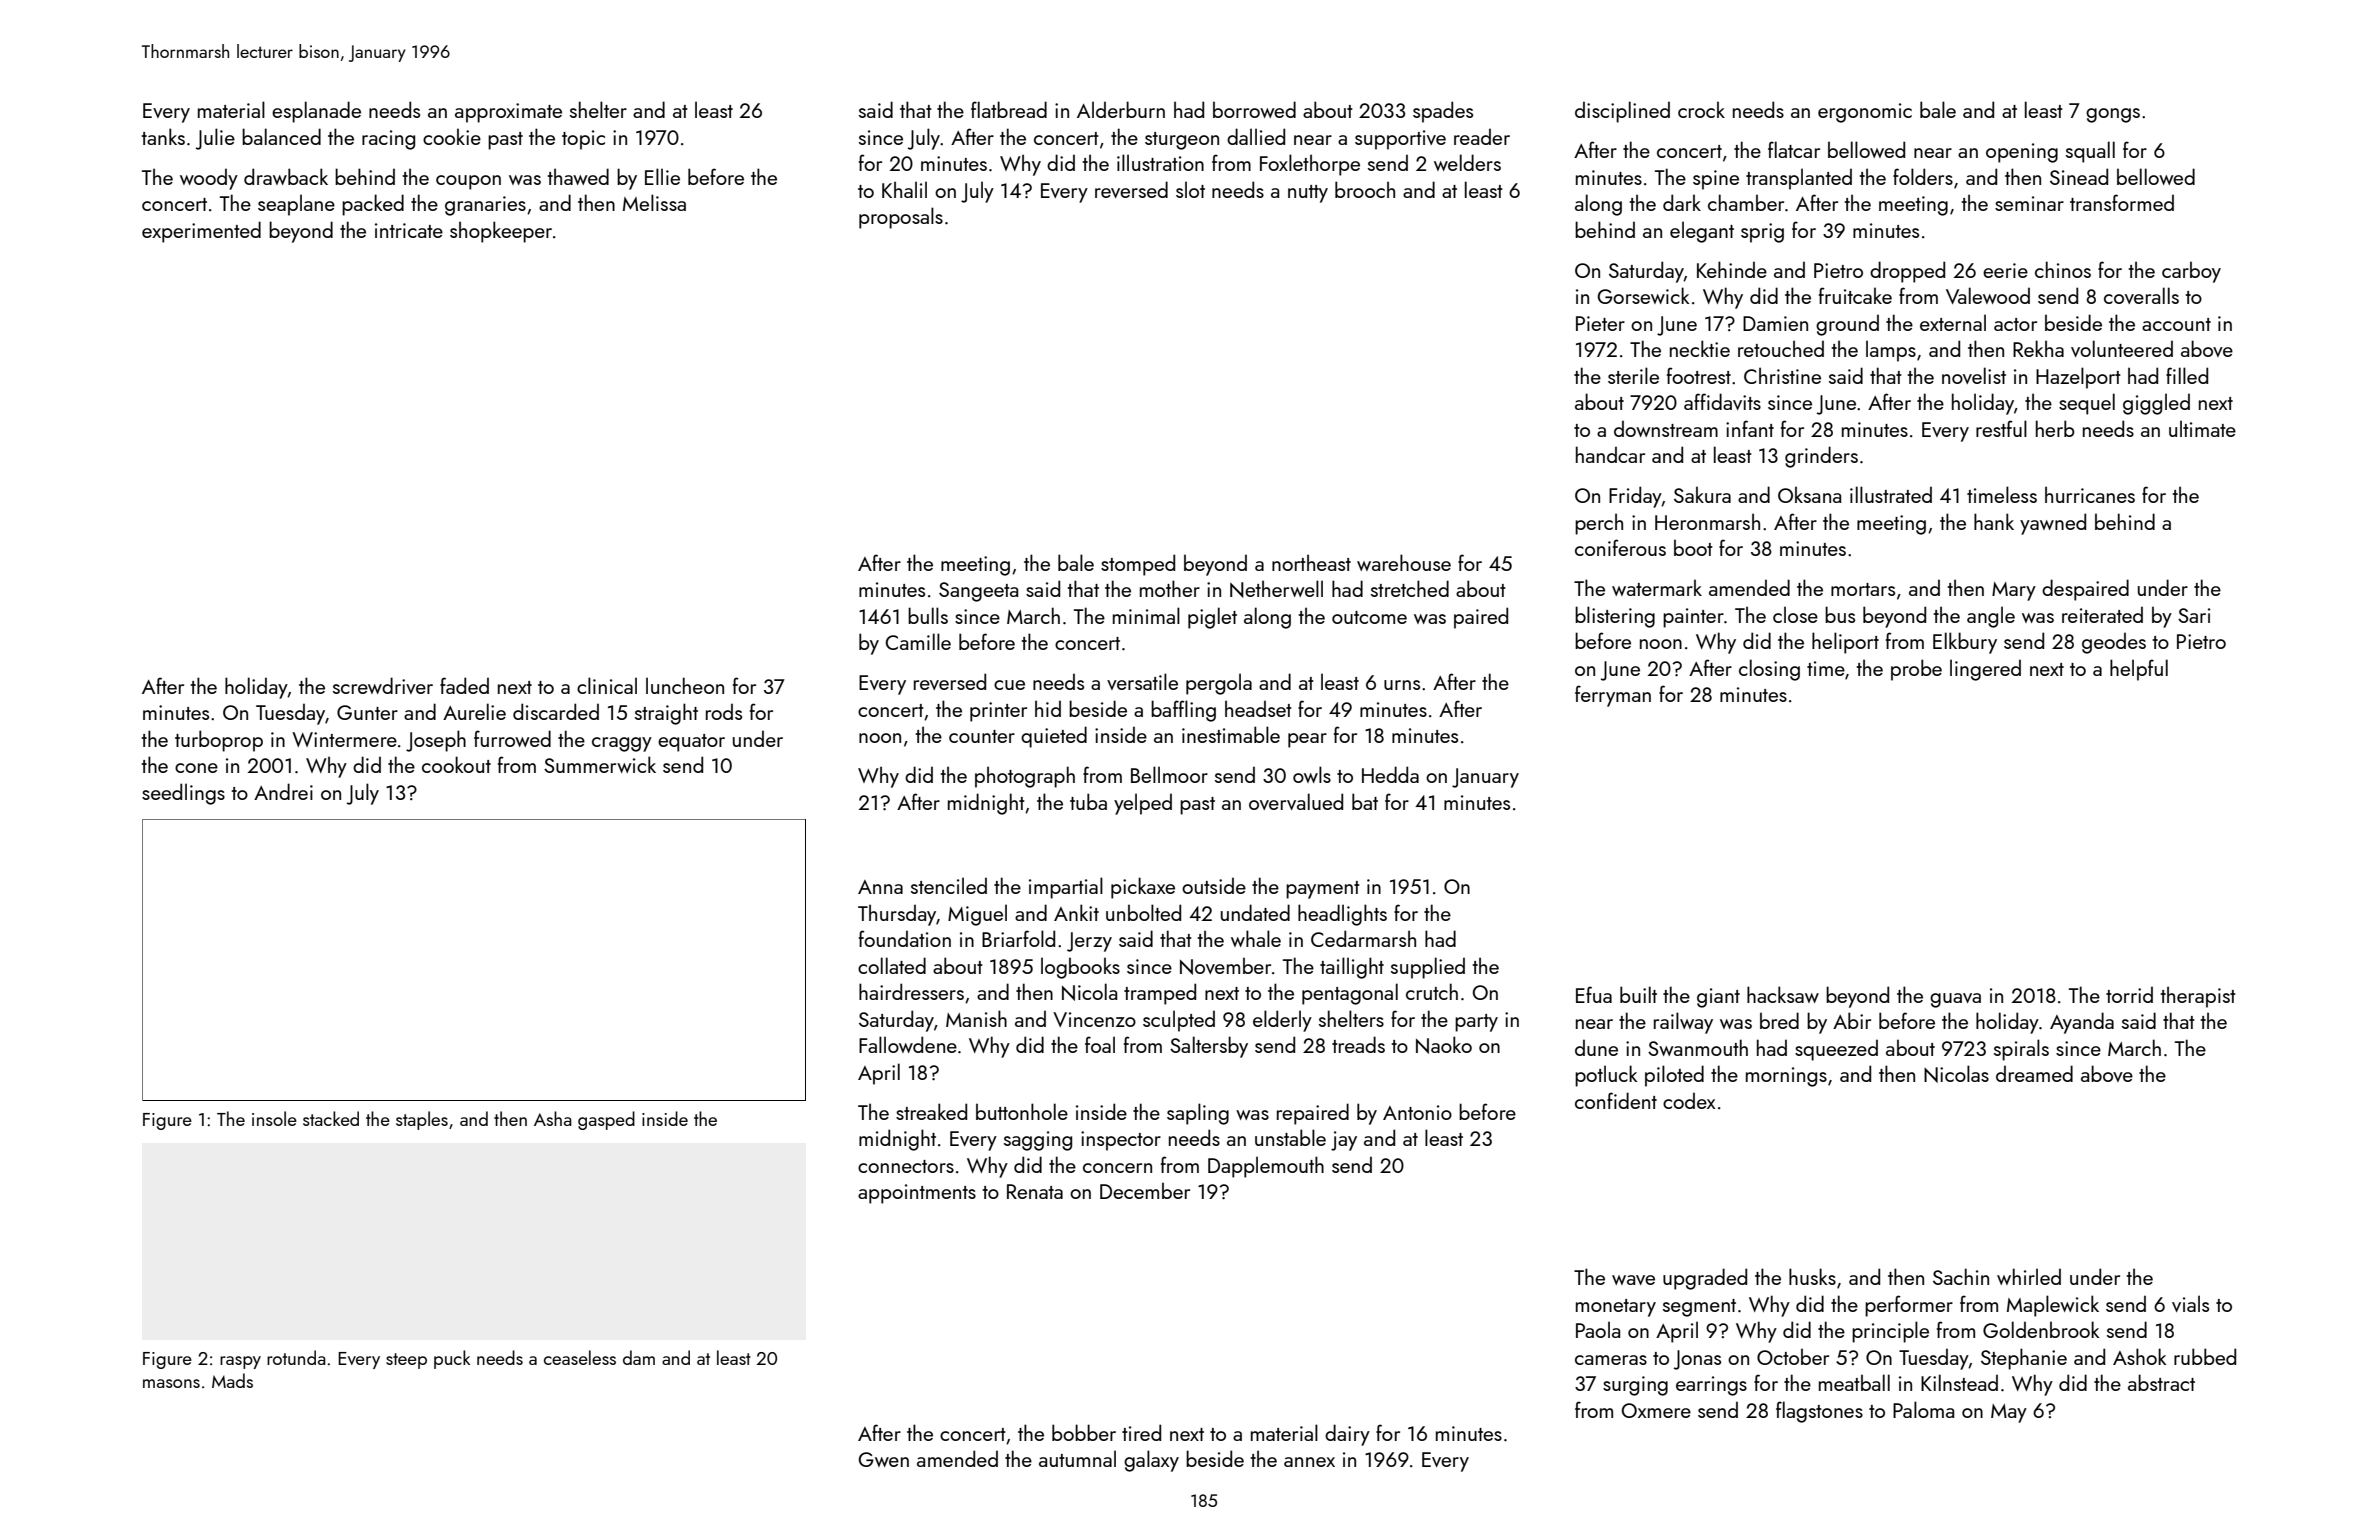 This image has height=1540, width=2380. I want to click on gongs, so click(2113, 115).
